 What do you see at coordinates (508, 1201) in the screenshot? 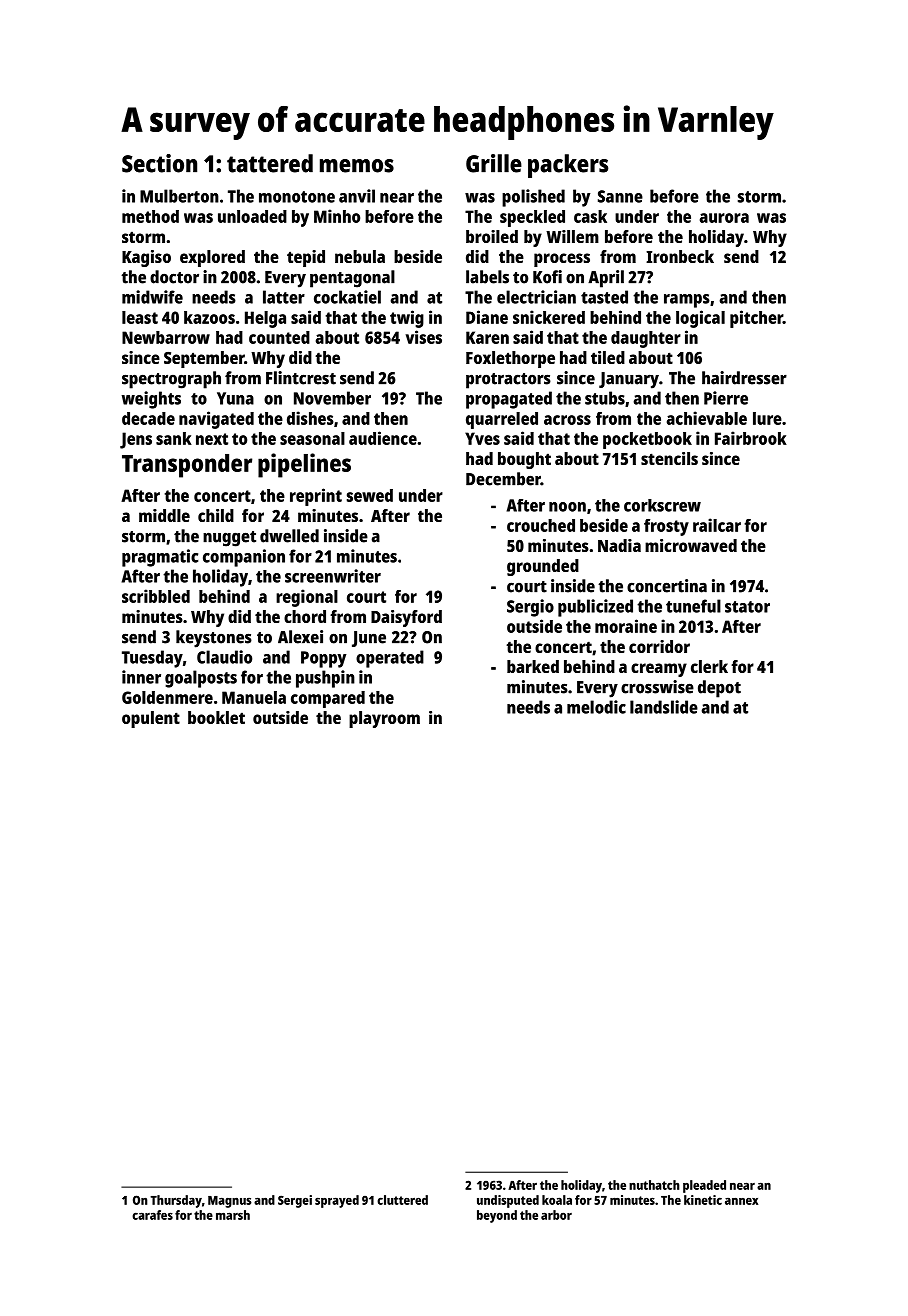
I see `undisputed` at bounding box center [508, 1201].
